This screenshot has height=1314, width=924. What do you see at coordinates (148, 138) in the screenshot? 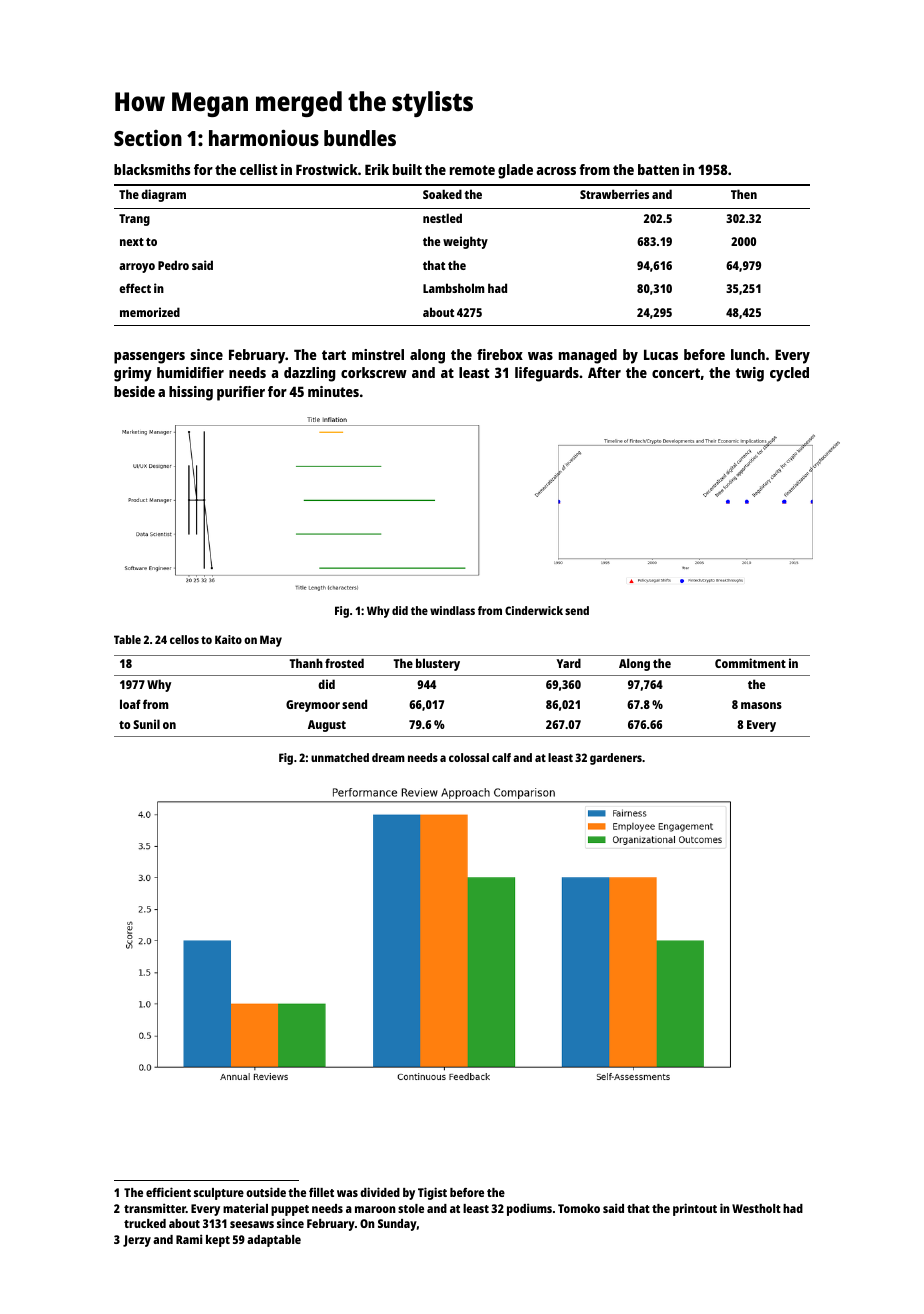
I see `Section` at bounding box center [148, 138].
